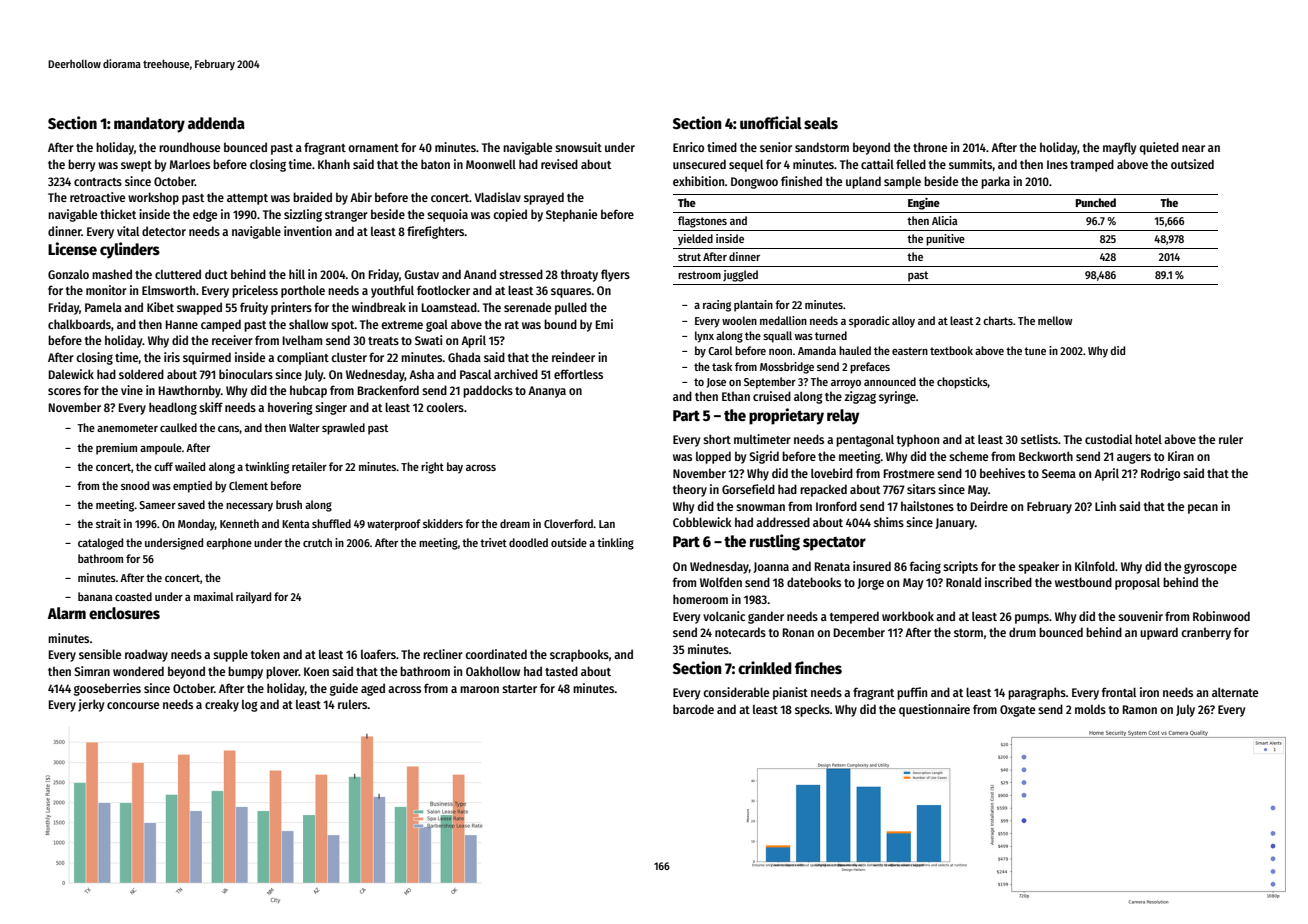  I want to click on task, so click(722, 366).
